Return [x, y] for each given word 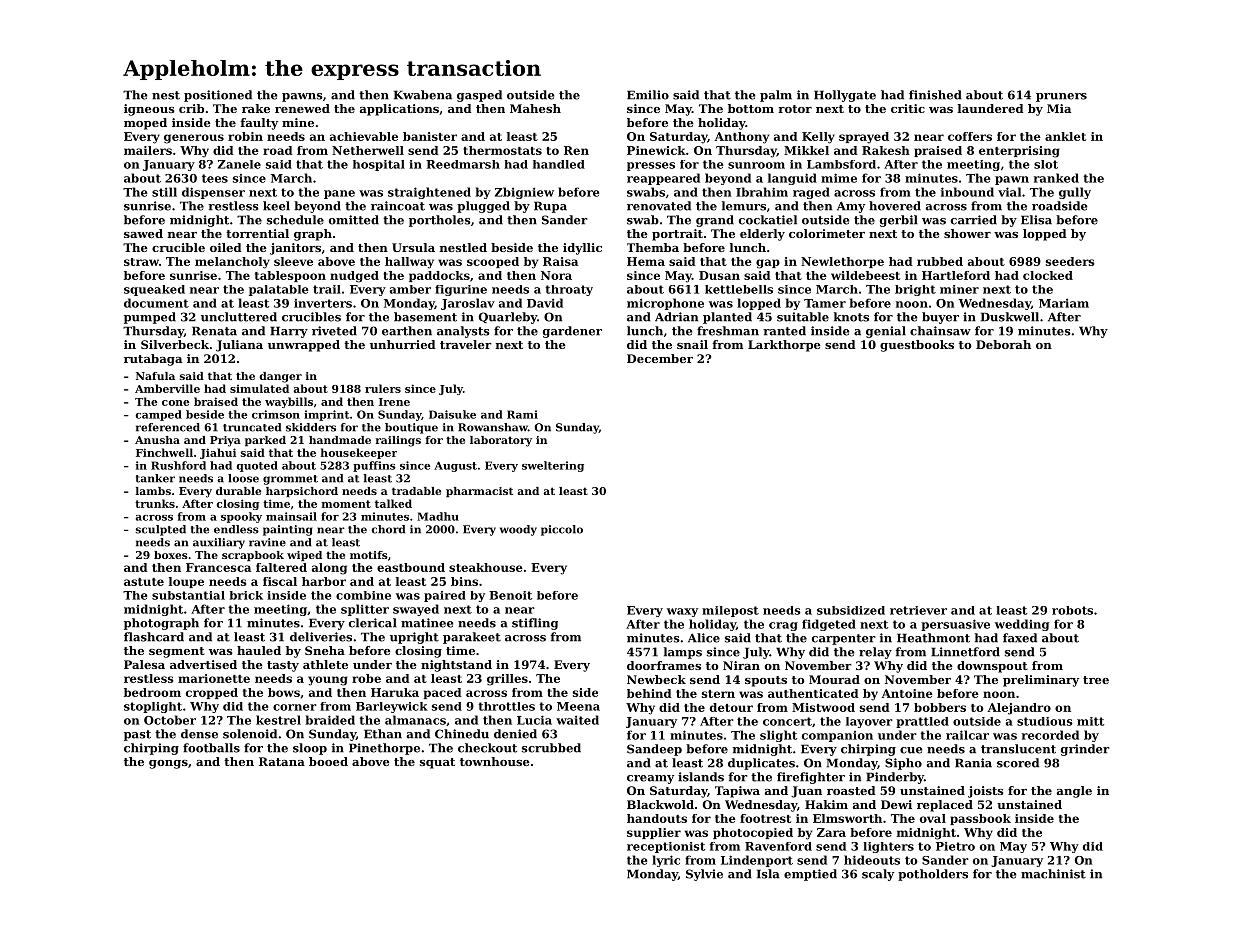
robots [1072, 610]
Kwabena [423, 95]
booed [328, 761]
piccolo [562, 530]
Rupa [550, 207]
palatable [279, 290]
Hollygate [845, 96]
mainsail [291, 516]
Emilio [648, 95]
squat [437, 763]
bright [915, 290]
